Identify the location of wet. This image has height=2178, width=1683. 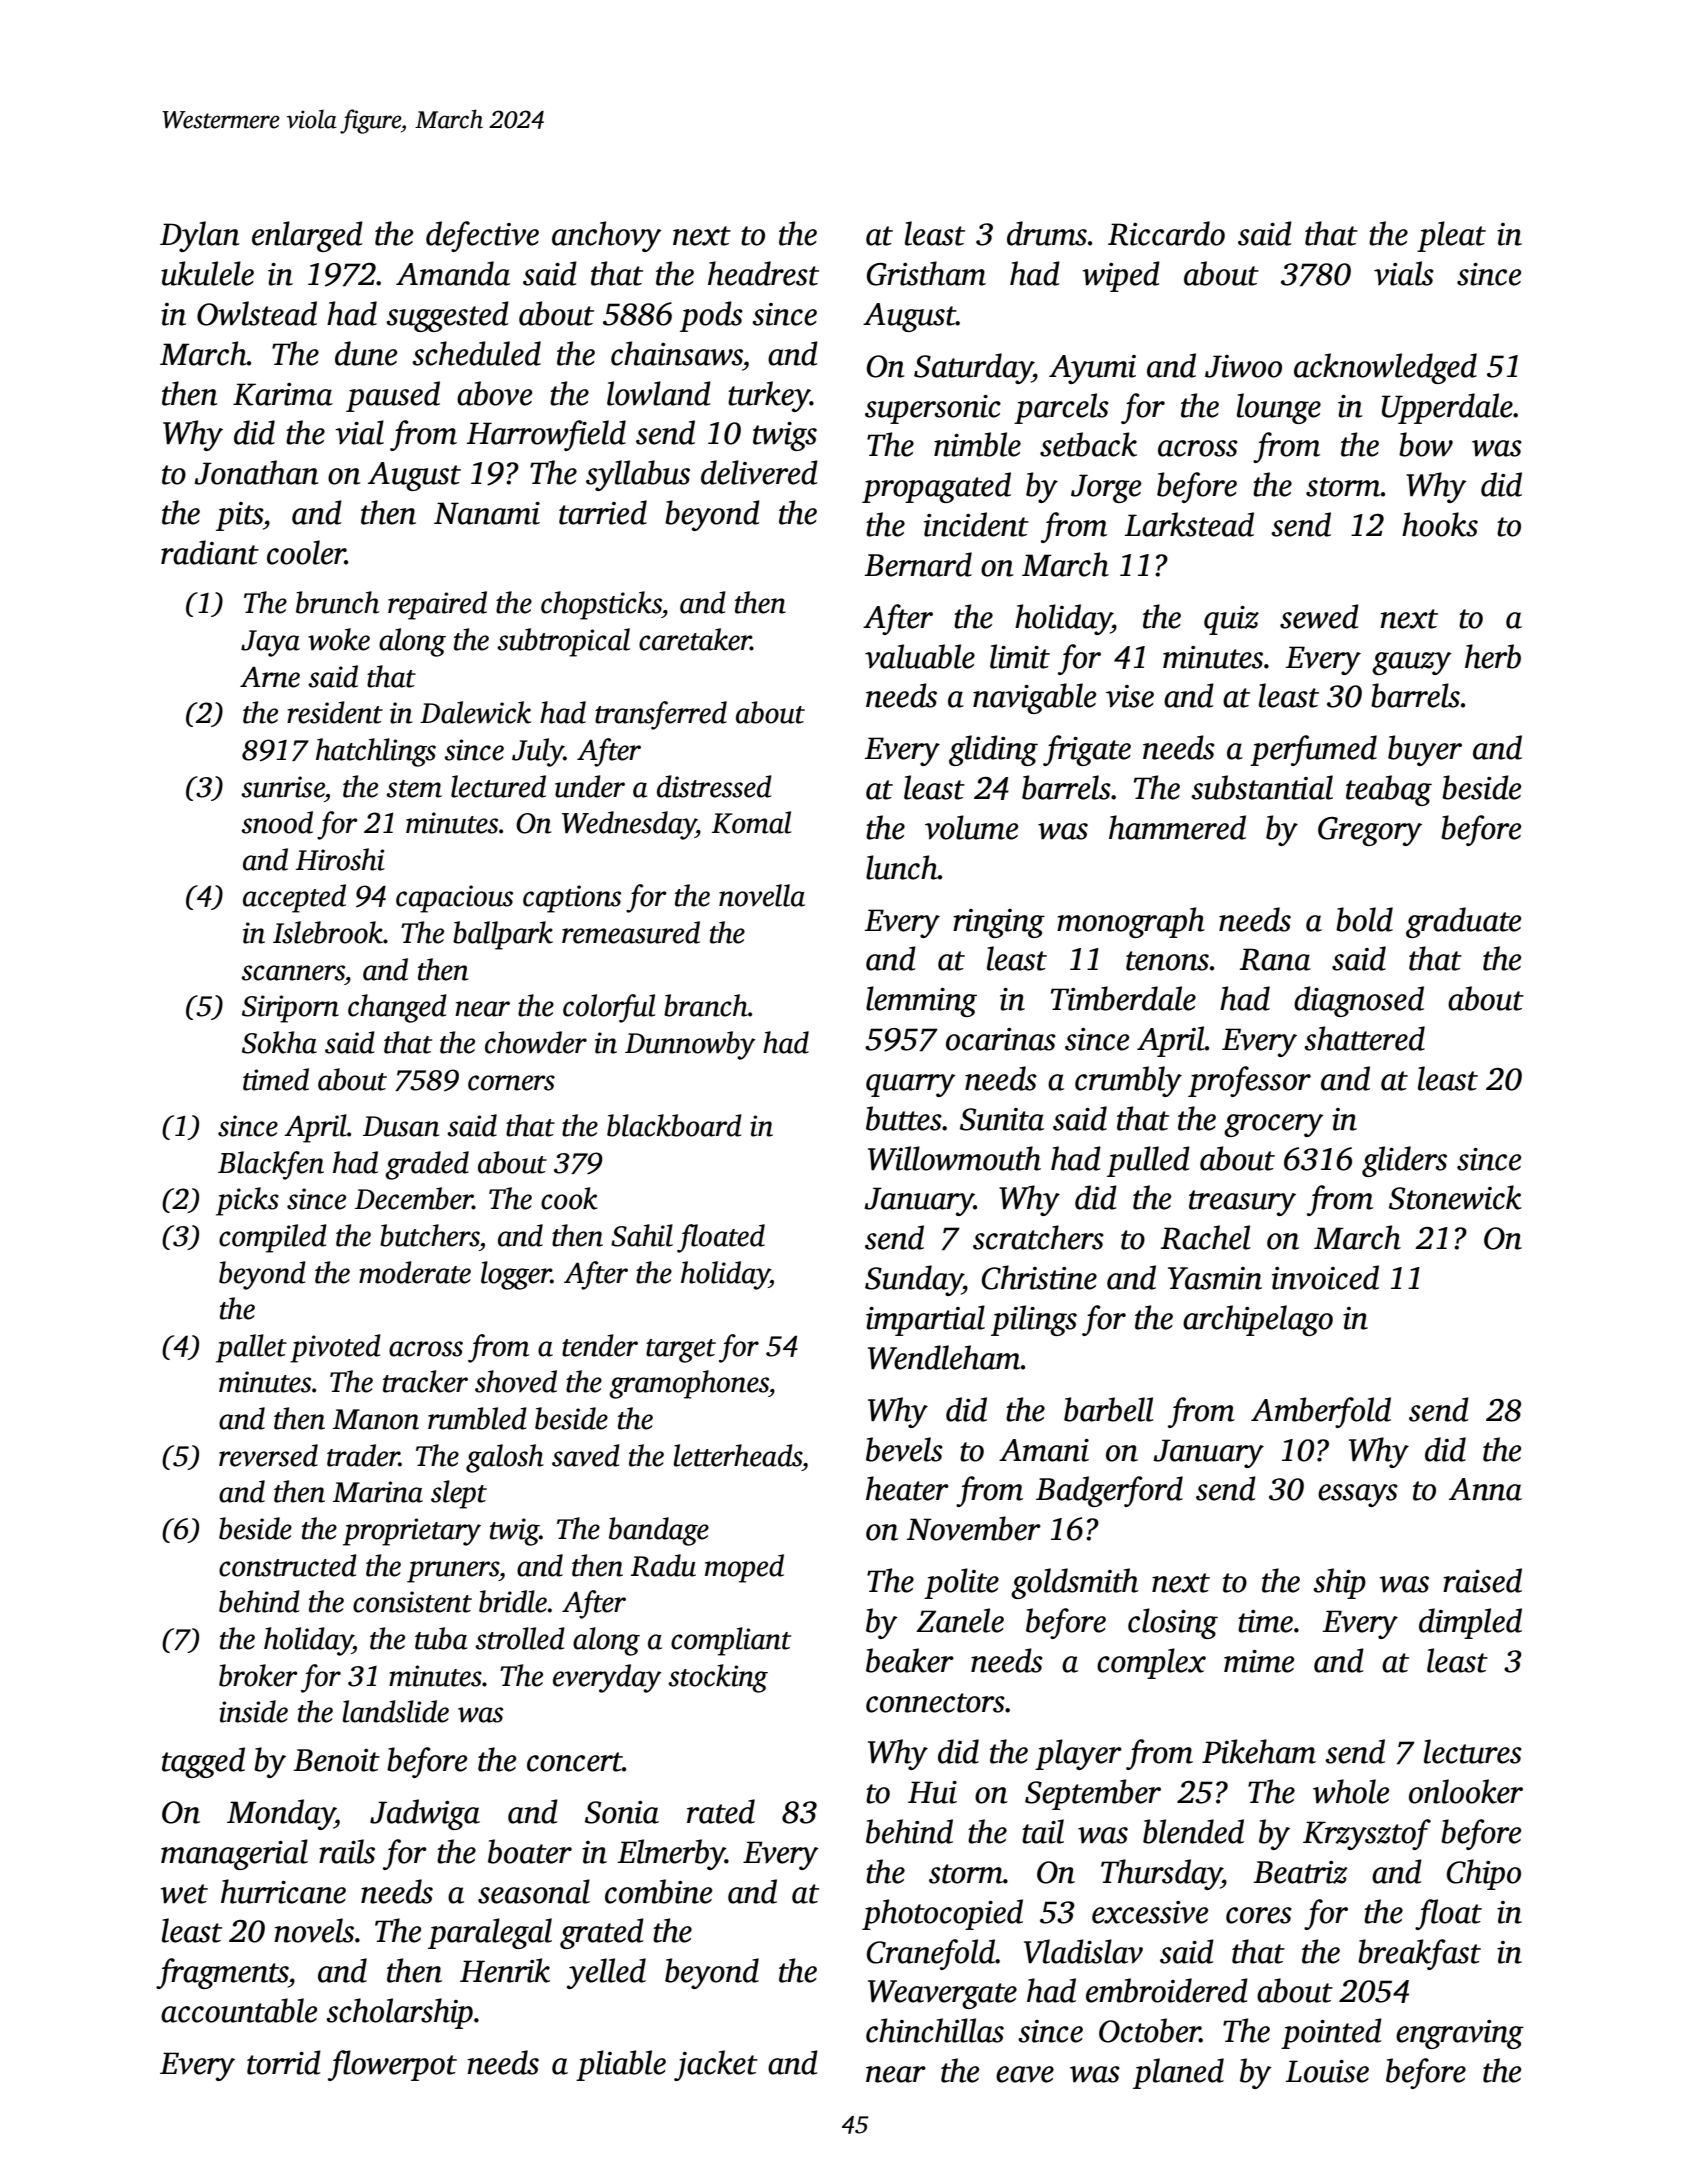
(184, 1894).
